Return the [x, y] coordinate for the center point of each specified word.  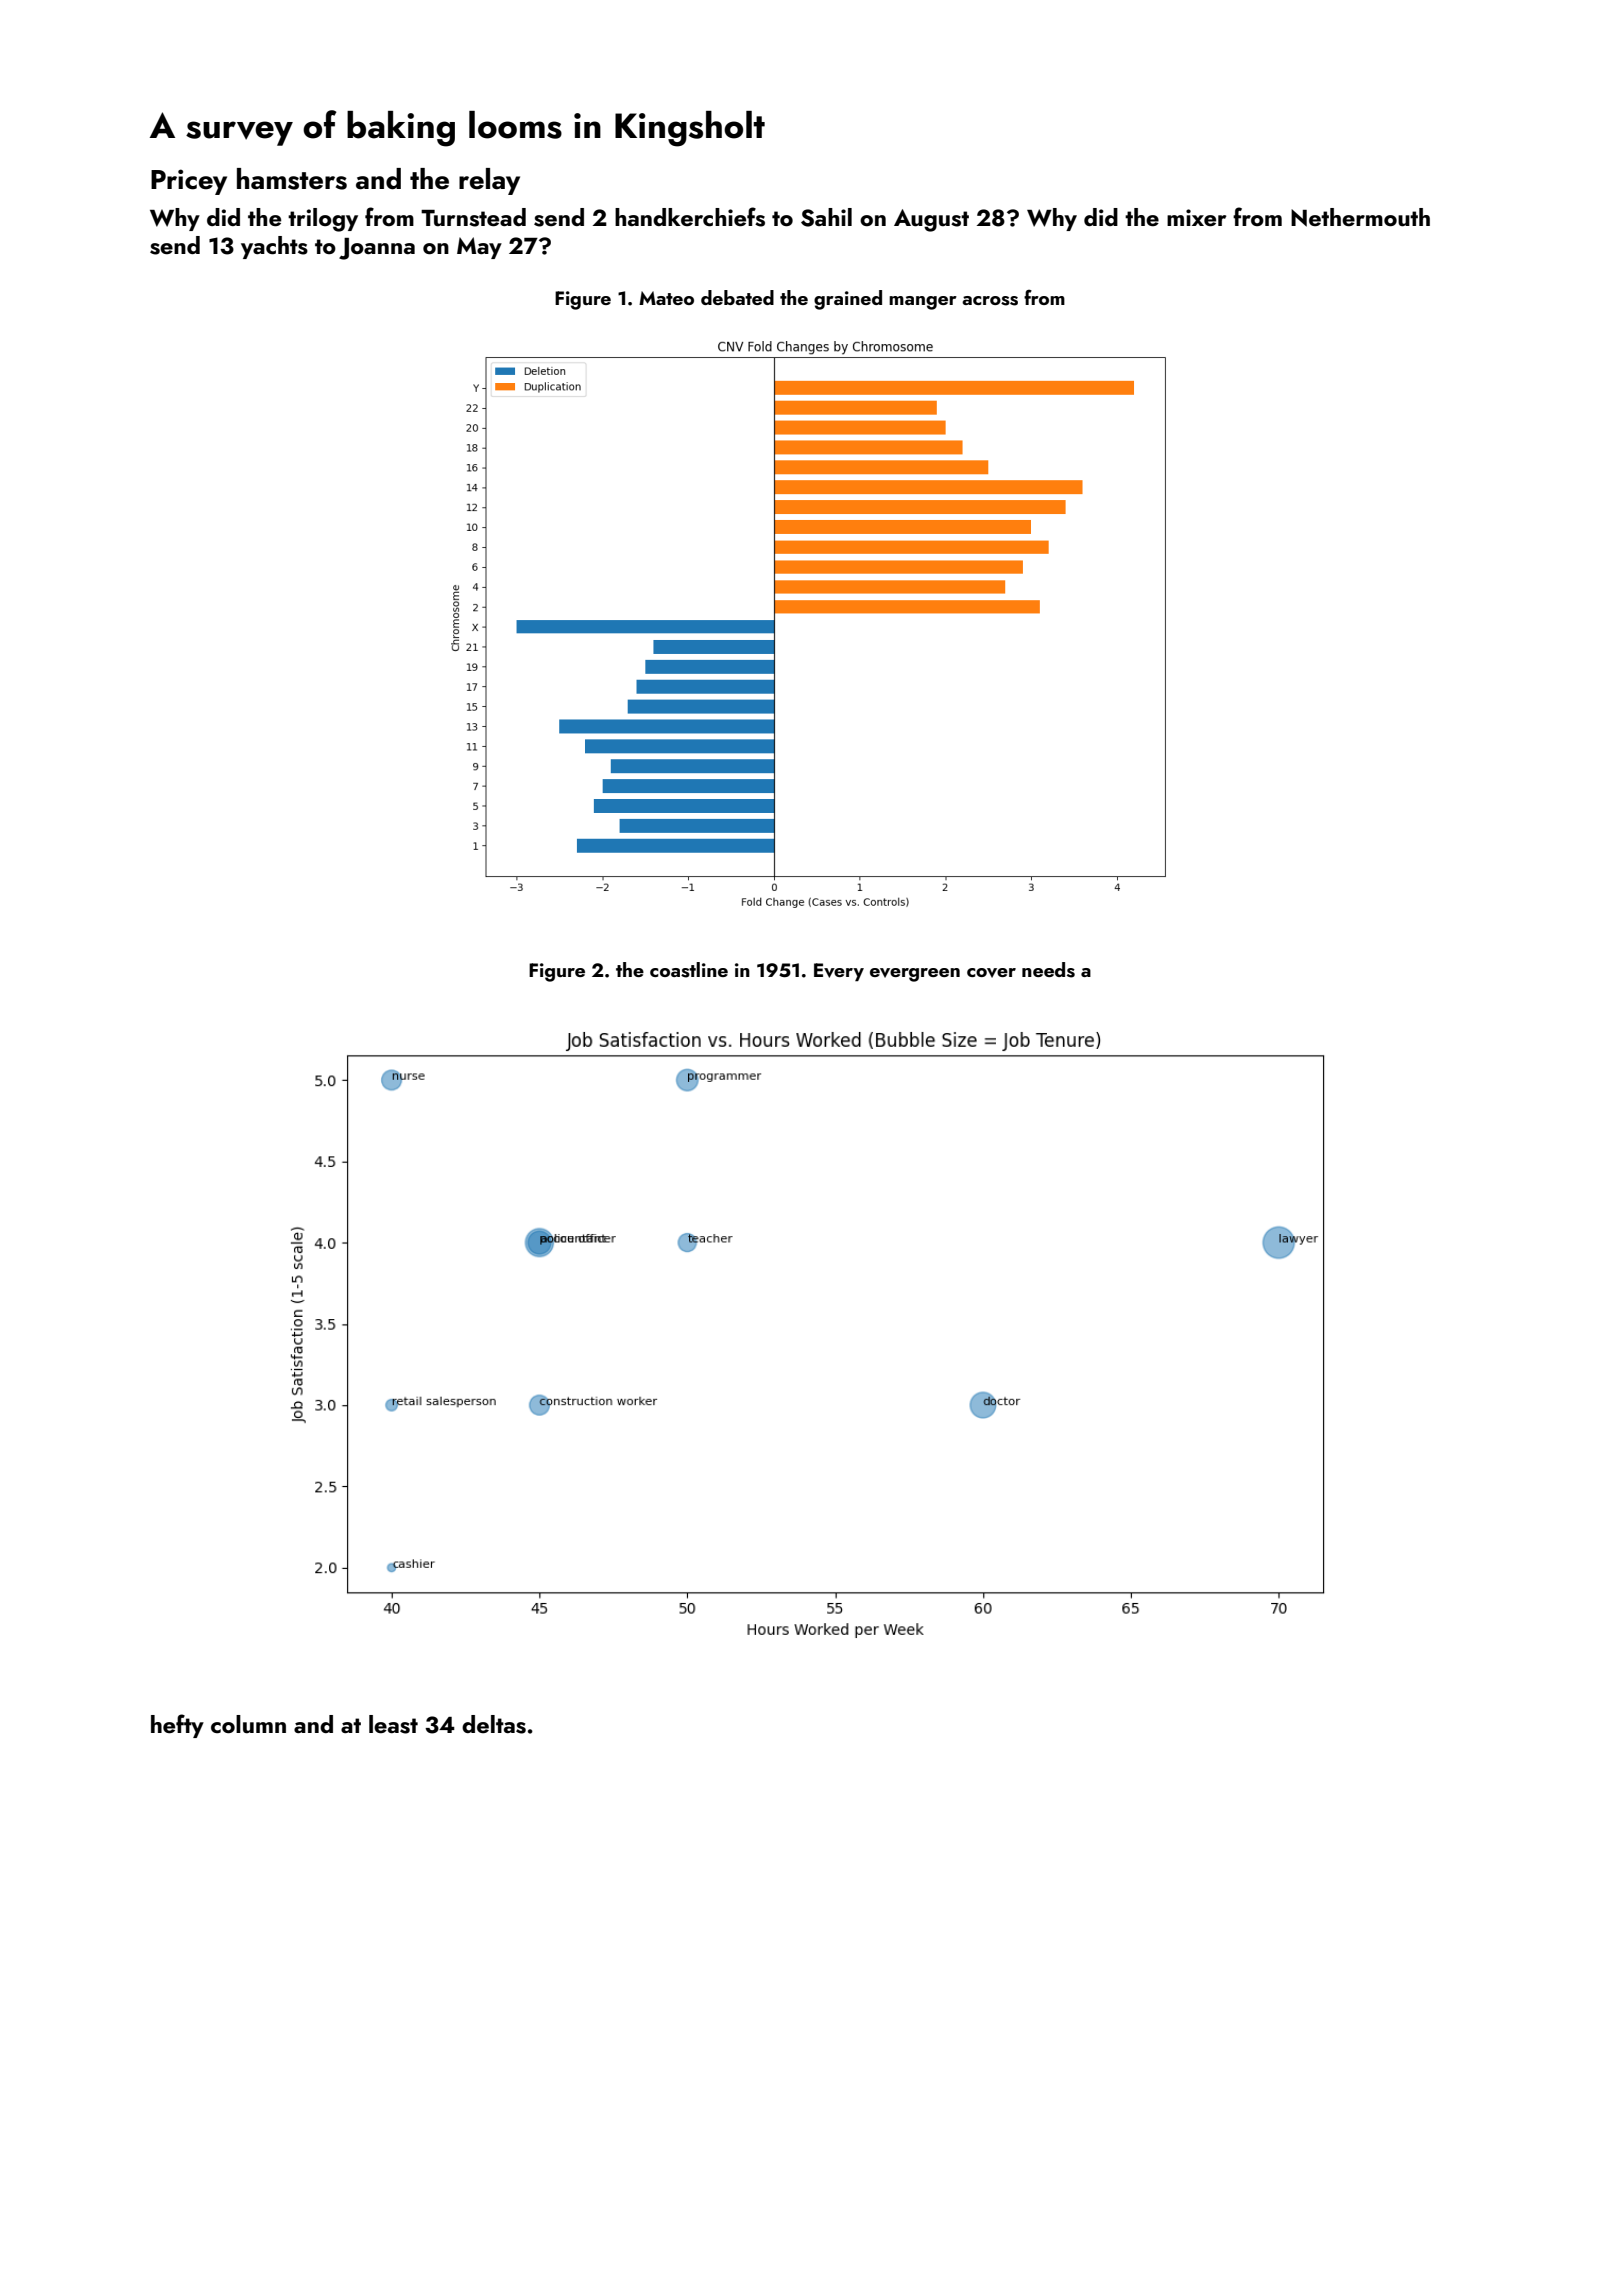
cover [991, 973]
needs [1048, 970]
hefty [177, 1726]
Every [839, 972]
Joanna [377, 249]
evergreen [915, 975]
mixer [1196, 217]
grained [848, 300]
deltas [494, 1724]
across [990, 301]
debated [737, 297]
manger [923, 303]
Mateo [666, 298]
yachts [274, 247]
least [393, 1724]
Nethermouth [1360, 217]
